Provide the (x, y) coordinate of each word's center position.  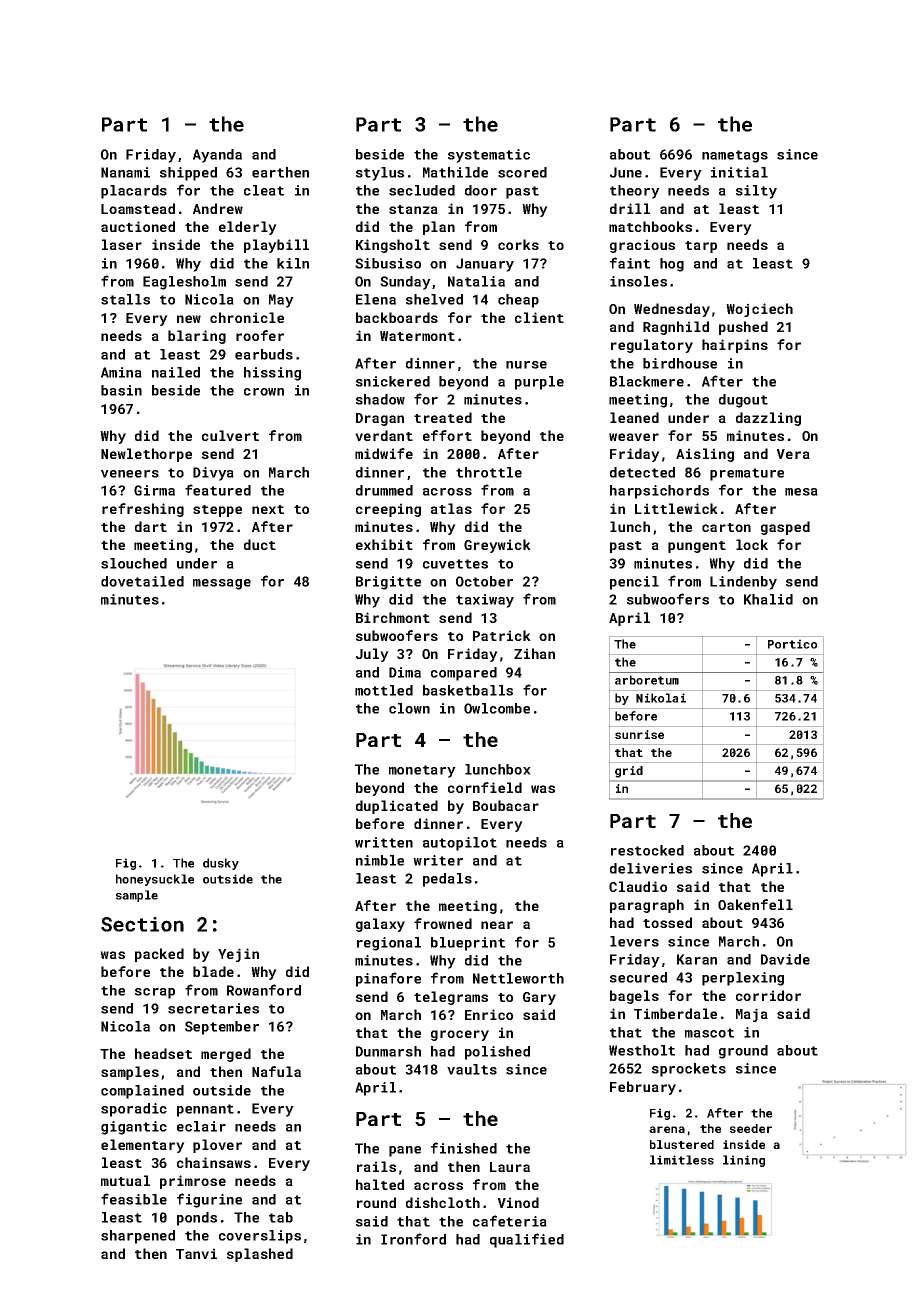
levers (634, 941)
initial (739, 172)
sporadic (134, 1110)
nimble (380, 860)
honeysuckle (155, 880)
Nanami (125, 172)
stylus (380, 174)
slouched (134, 563)
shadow (380, 399)
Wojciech (759, 310)
